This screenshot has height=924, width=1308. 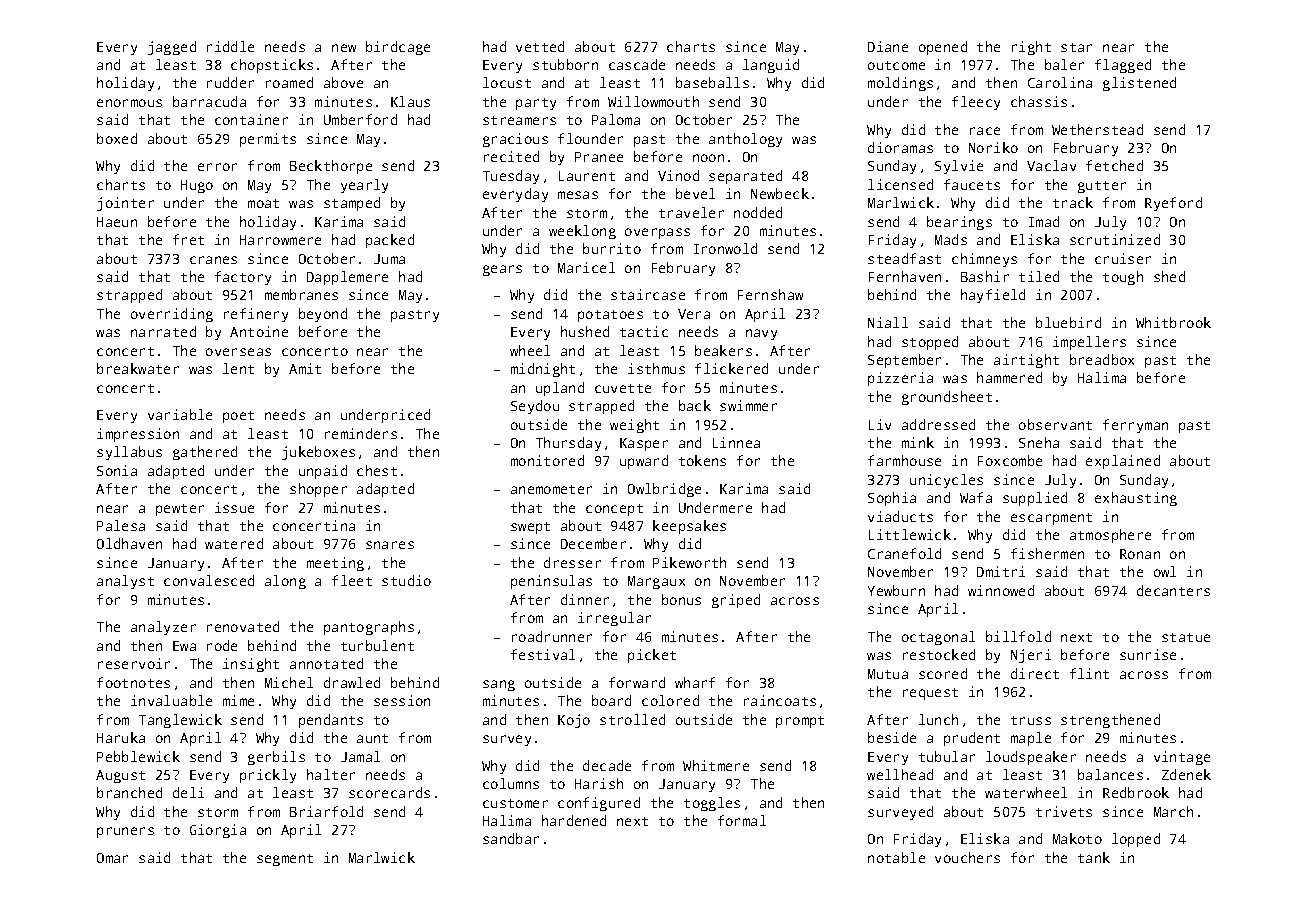 I want to click on vetted, so click(x=540, y=46).
